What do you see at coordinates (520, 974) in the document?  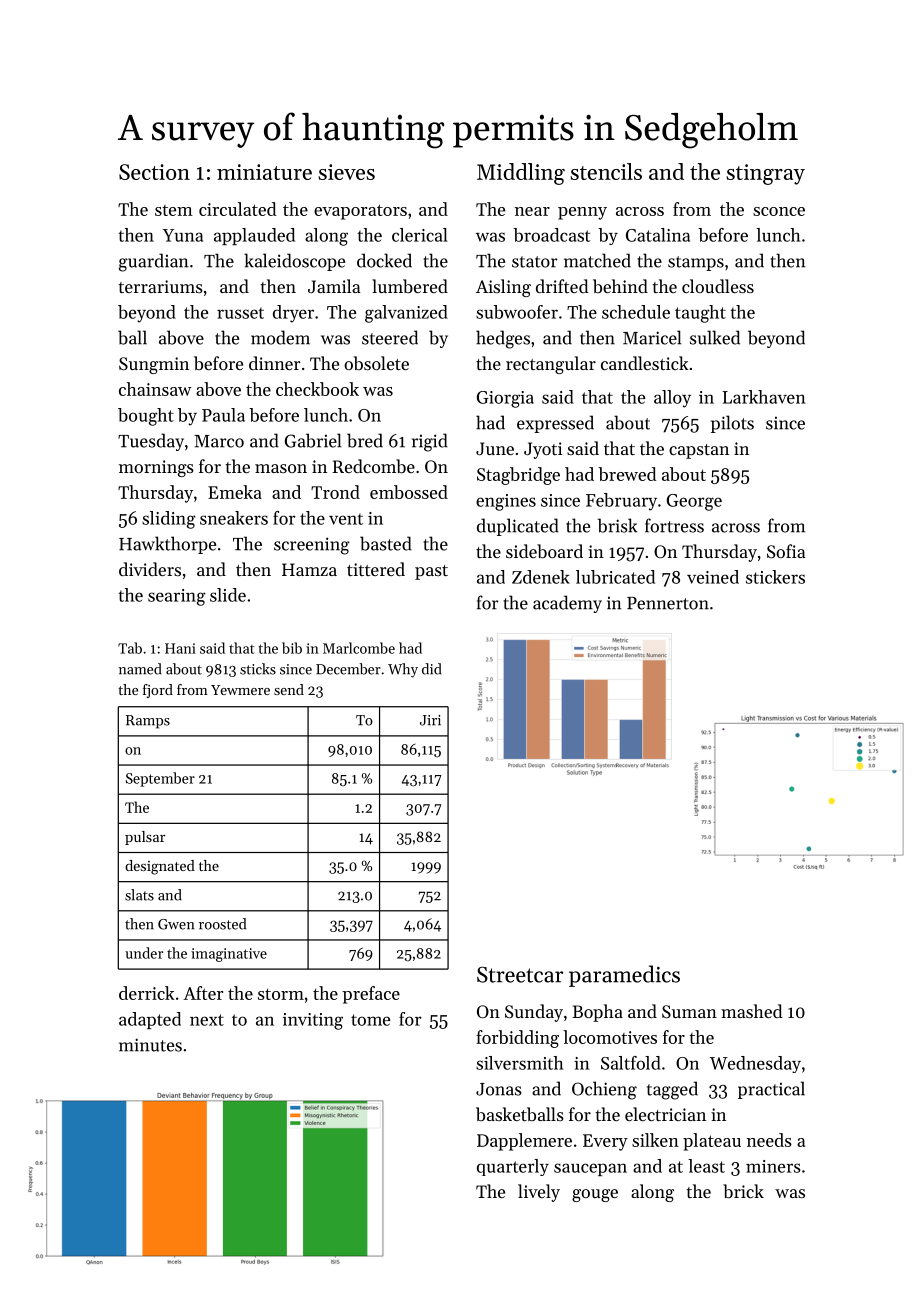 I see `Streetcar` at bounding box center [520, 974].
